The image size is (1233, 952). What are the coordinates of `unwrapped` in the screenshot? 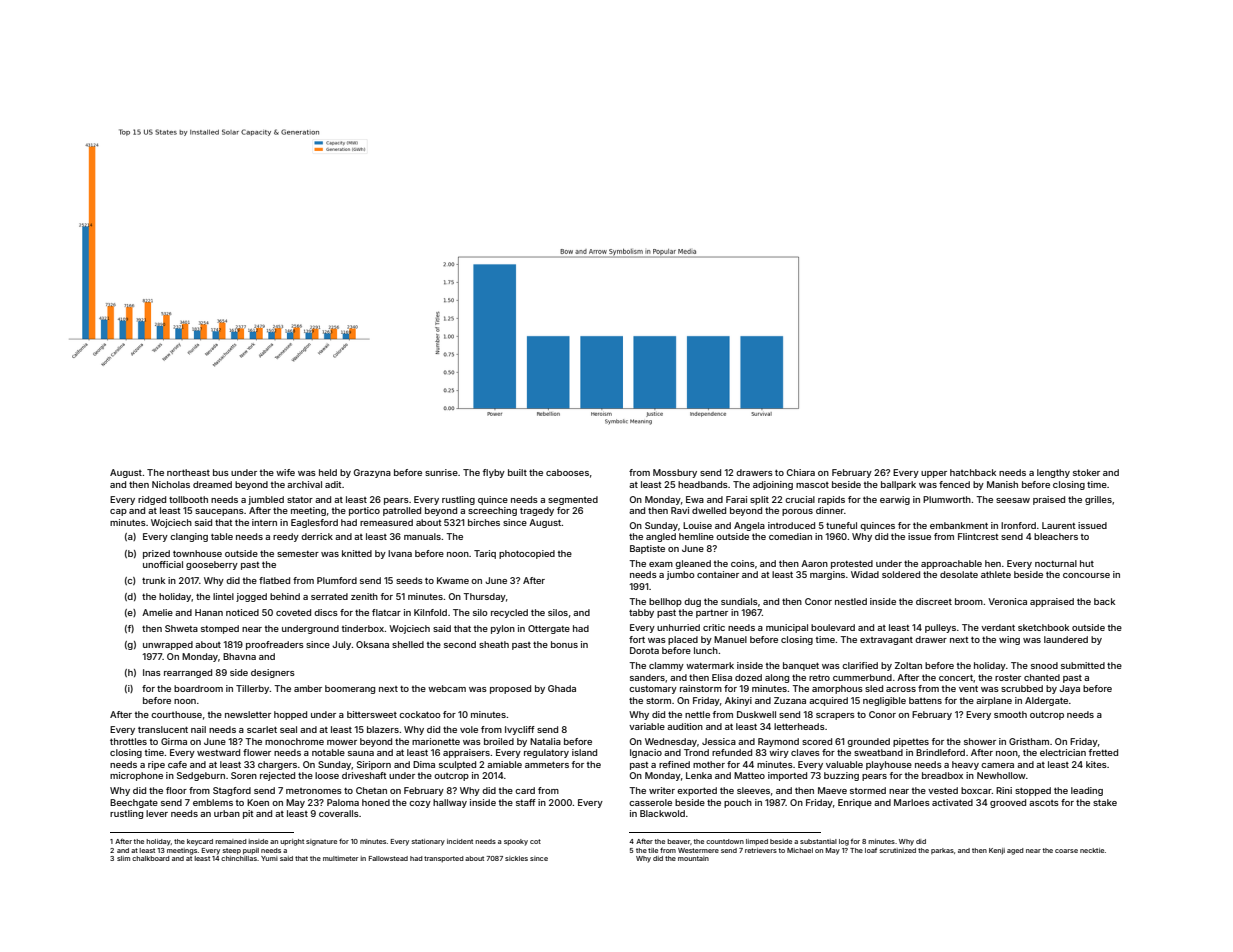 It's located at (168, 645).
